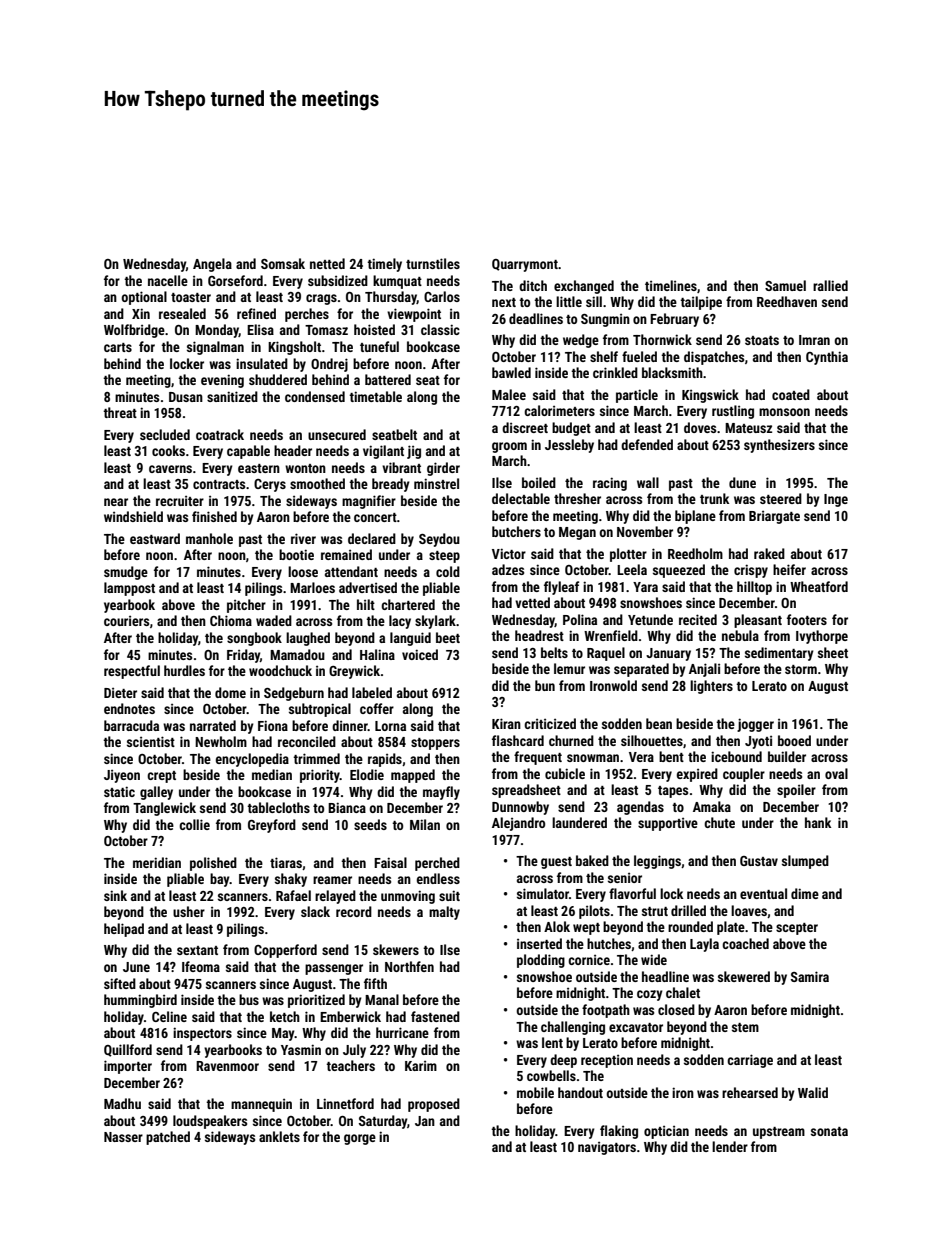 The width and height of the screenshot is (952, 1233). I want to click on encyclopedia, so click(252, 760).
